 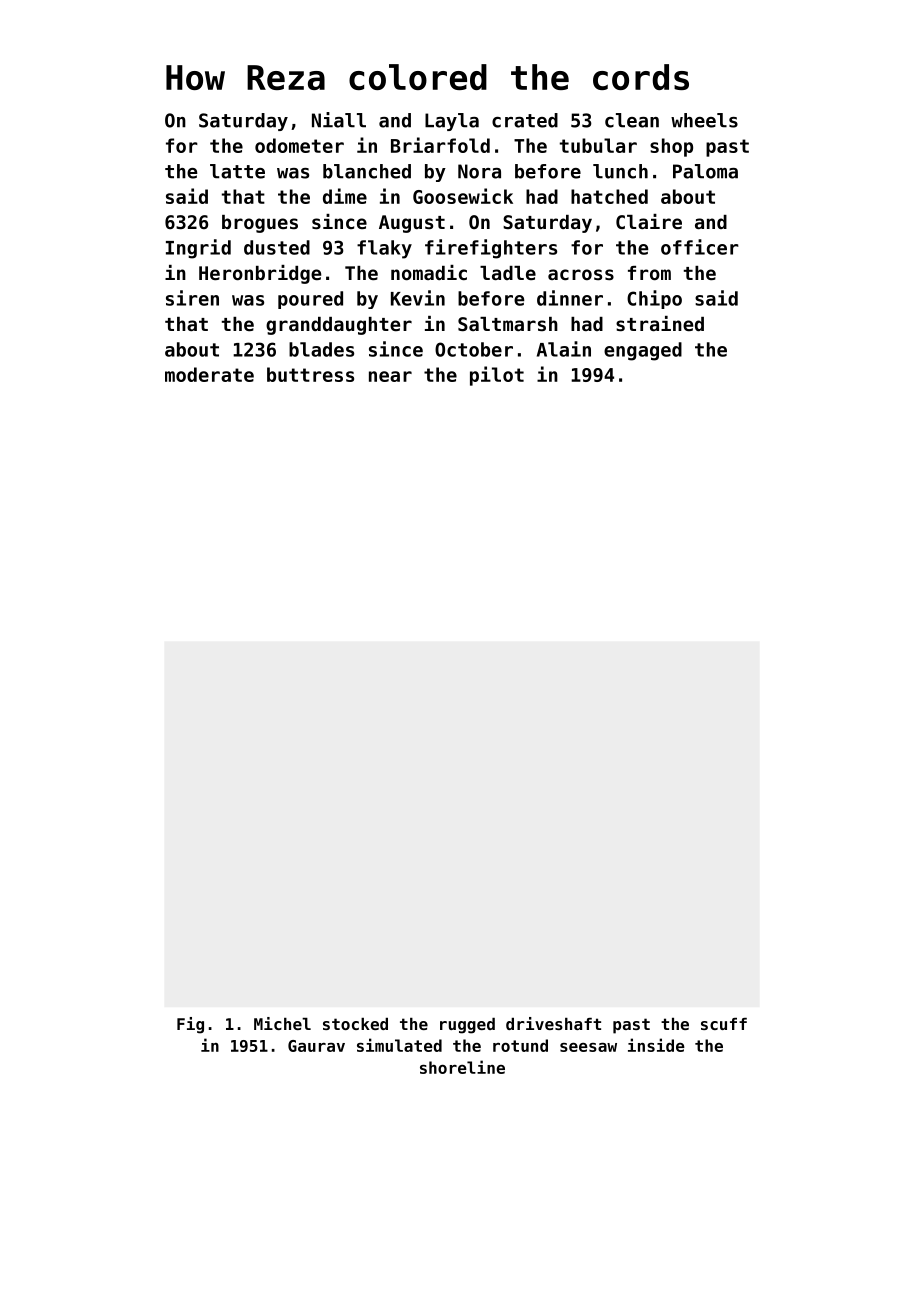 What do you see at coordinates (724, 1024) in the screenshot?
I see `scuff` at bounding box center [724, 1024].
